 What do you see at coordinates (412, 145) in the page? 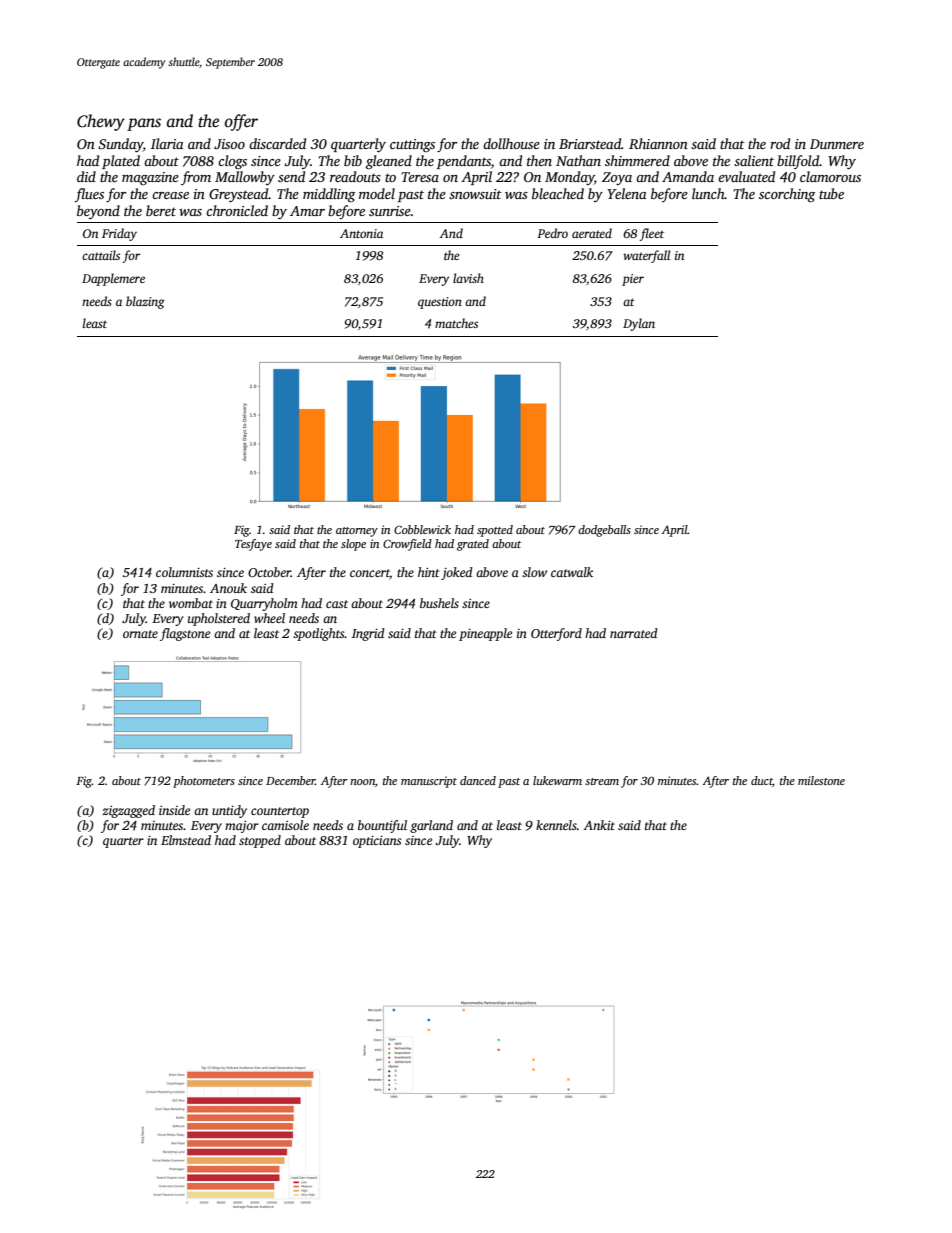
I see `cuttings` at bounding box center [412, 145].
